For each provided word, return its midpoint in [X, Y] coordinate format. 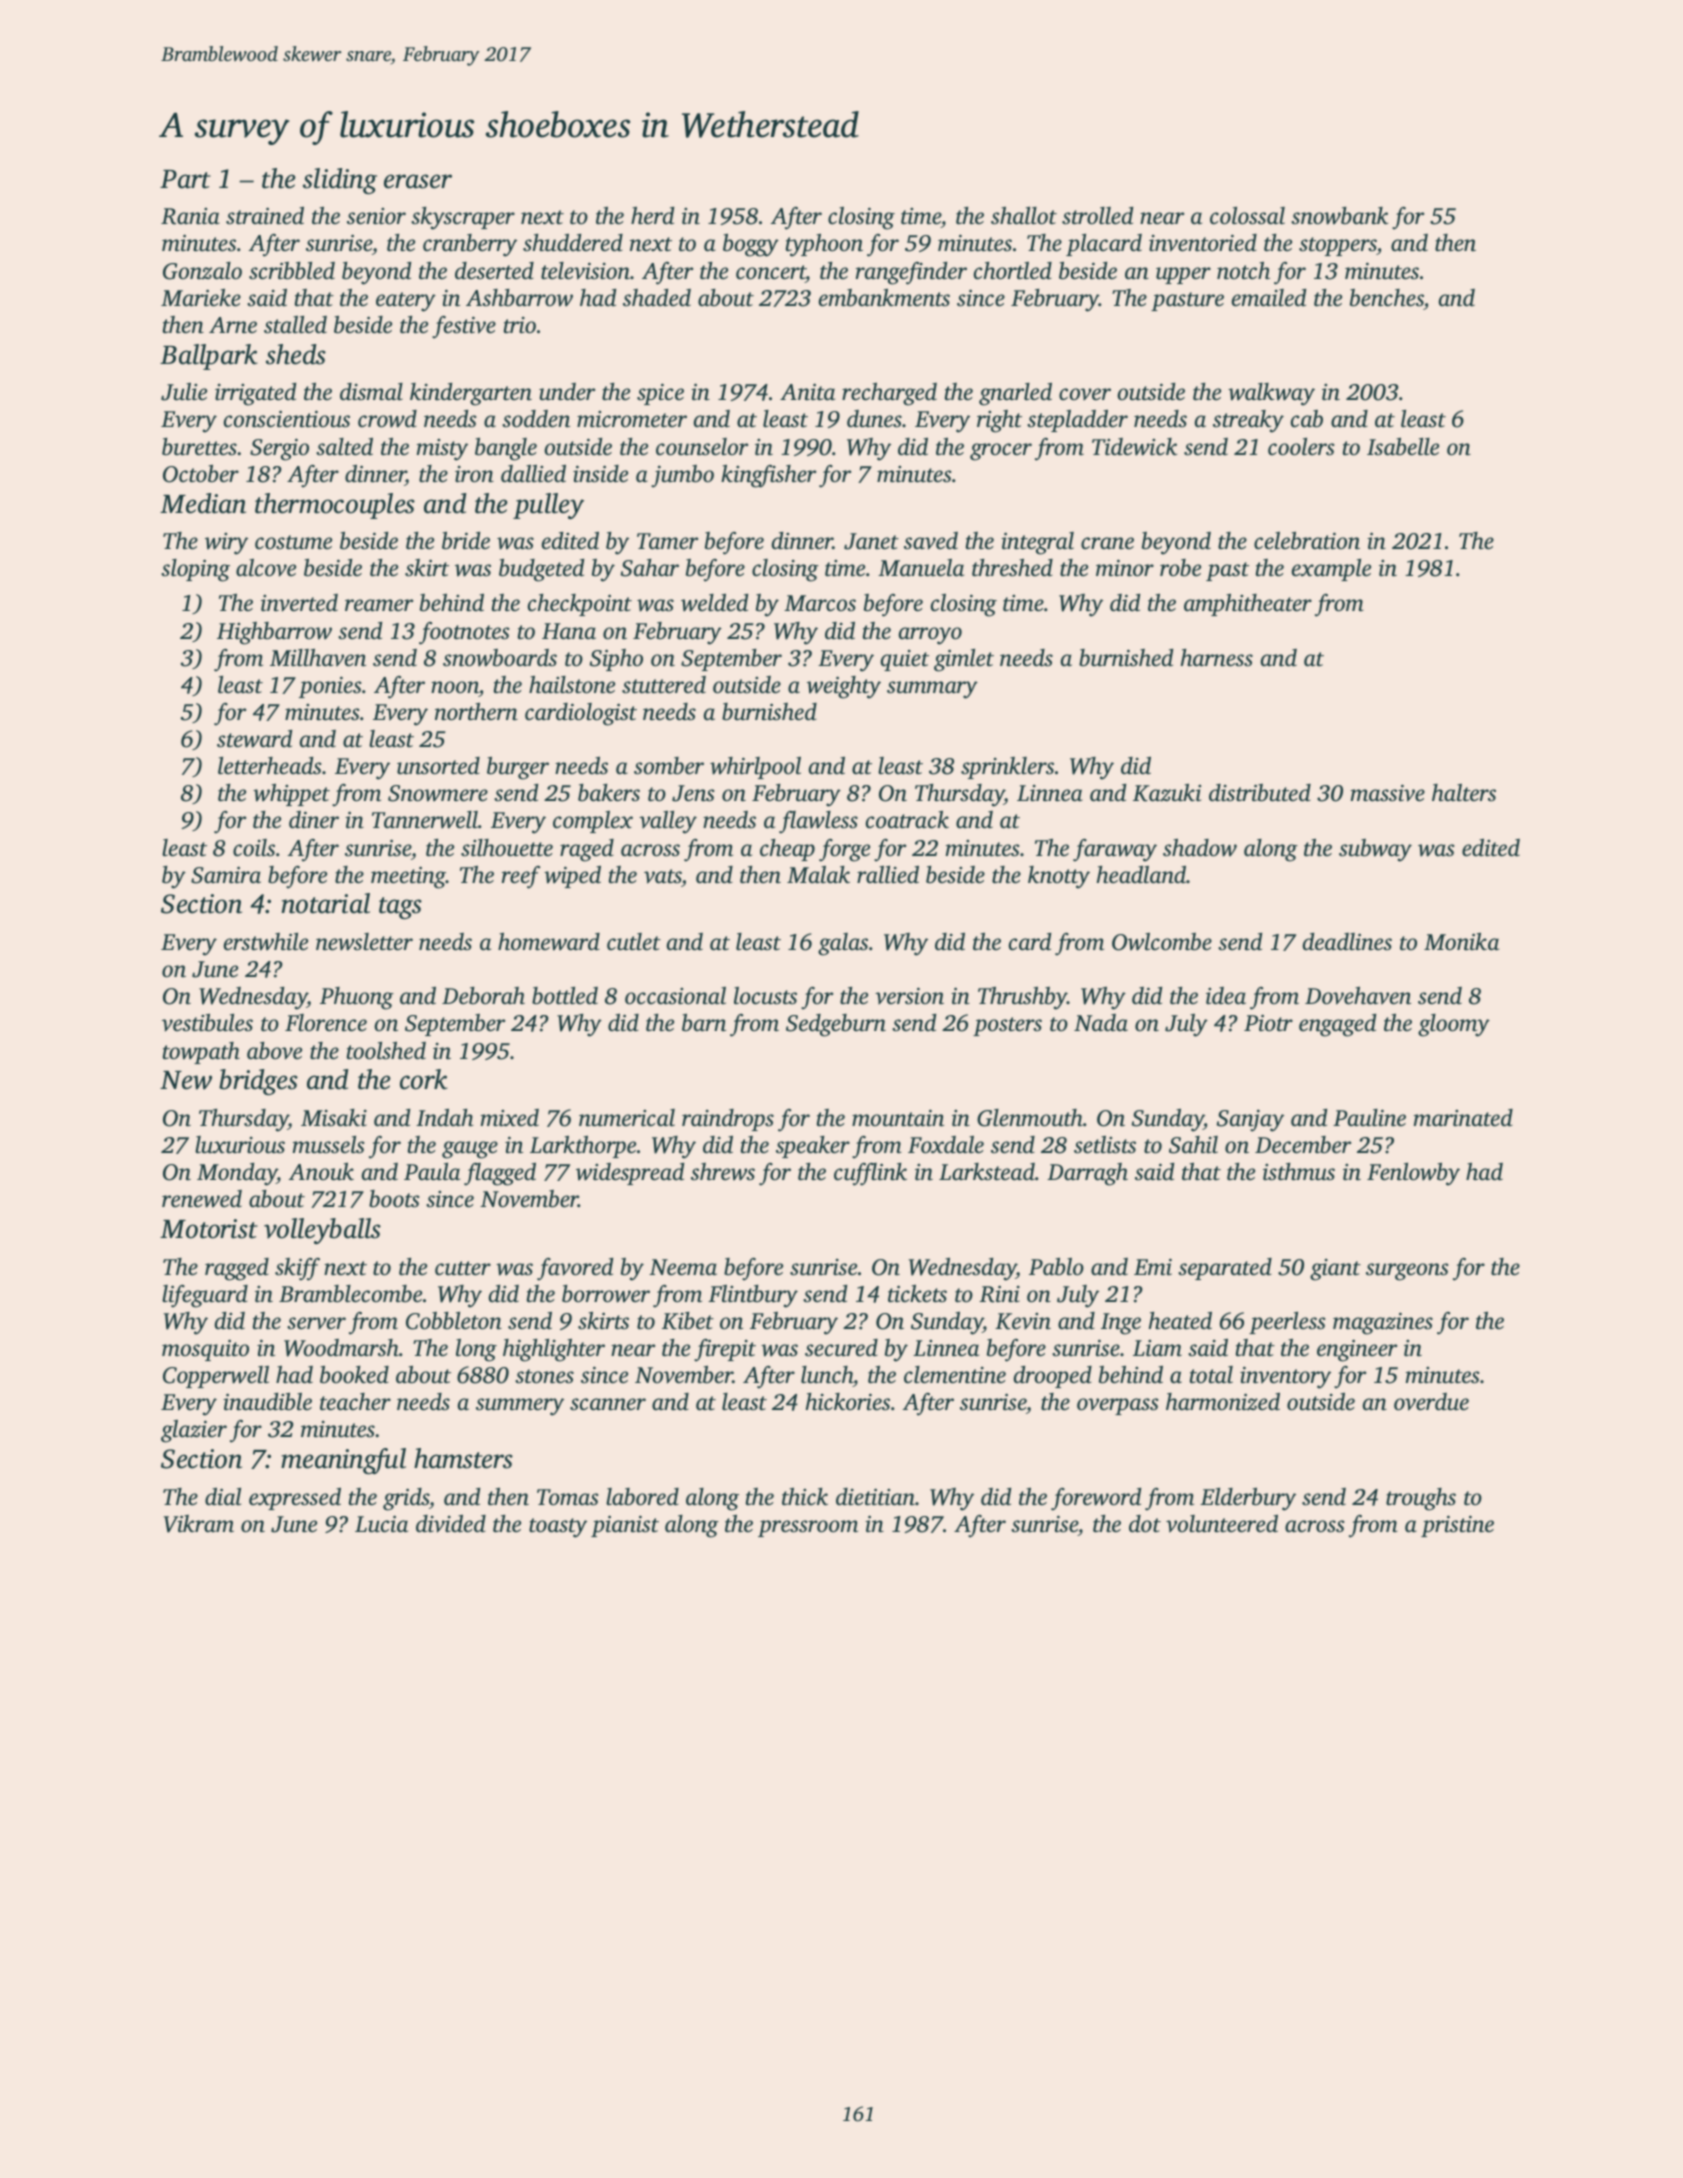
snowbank [1339, 216]
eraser [418, 181]
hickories [848, 1402]
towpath [201, 1053]
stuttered [664, 685]
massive [1388, 793]
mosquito [205, 1350]
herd [652, 215]
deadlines [1347, 942]
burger [518, 768]
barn [704, 1023]
